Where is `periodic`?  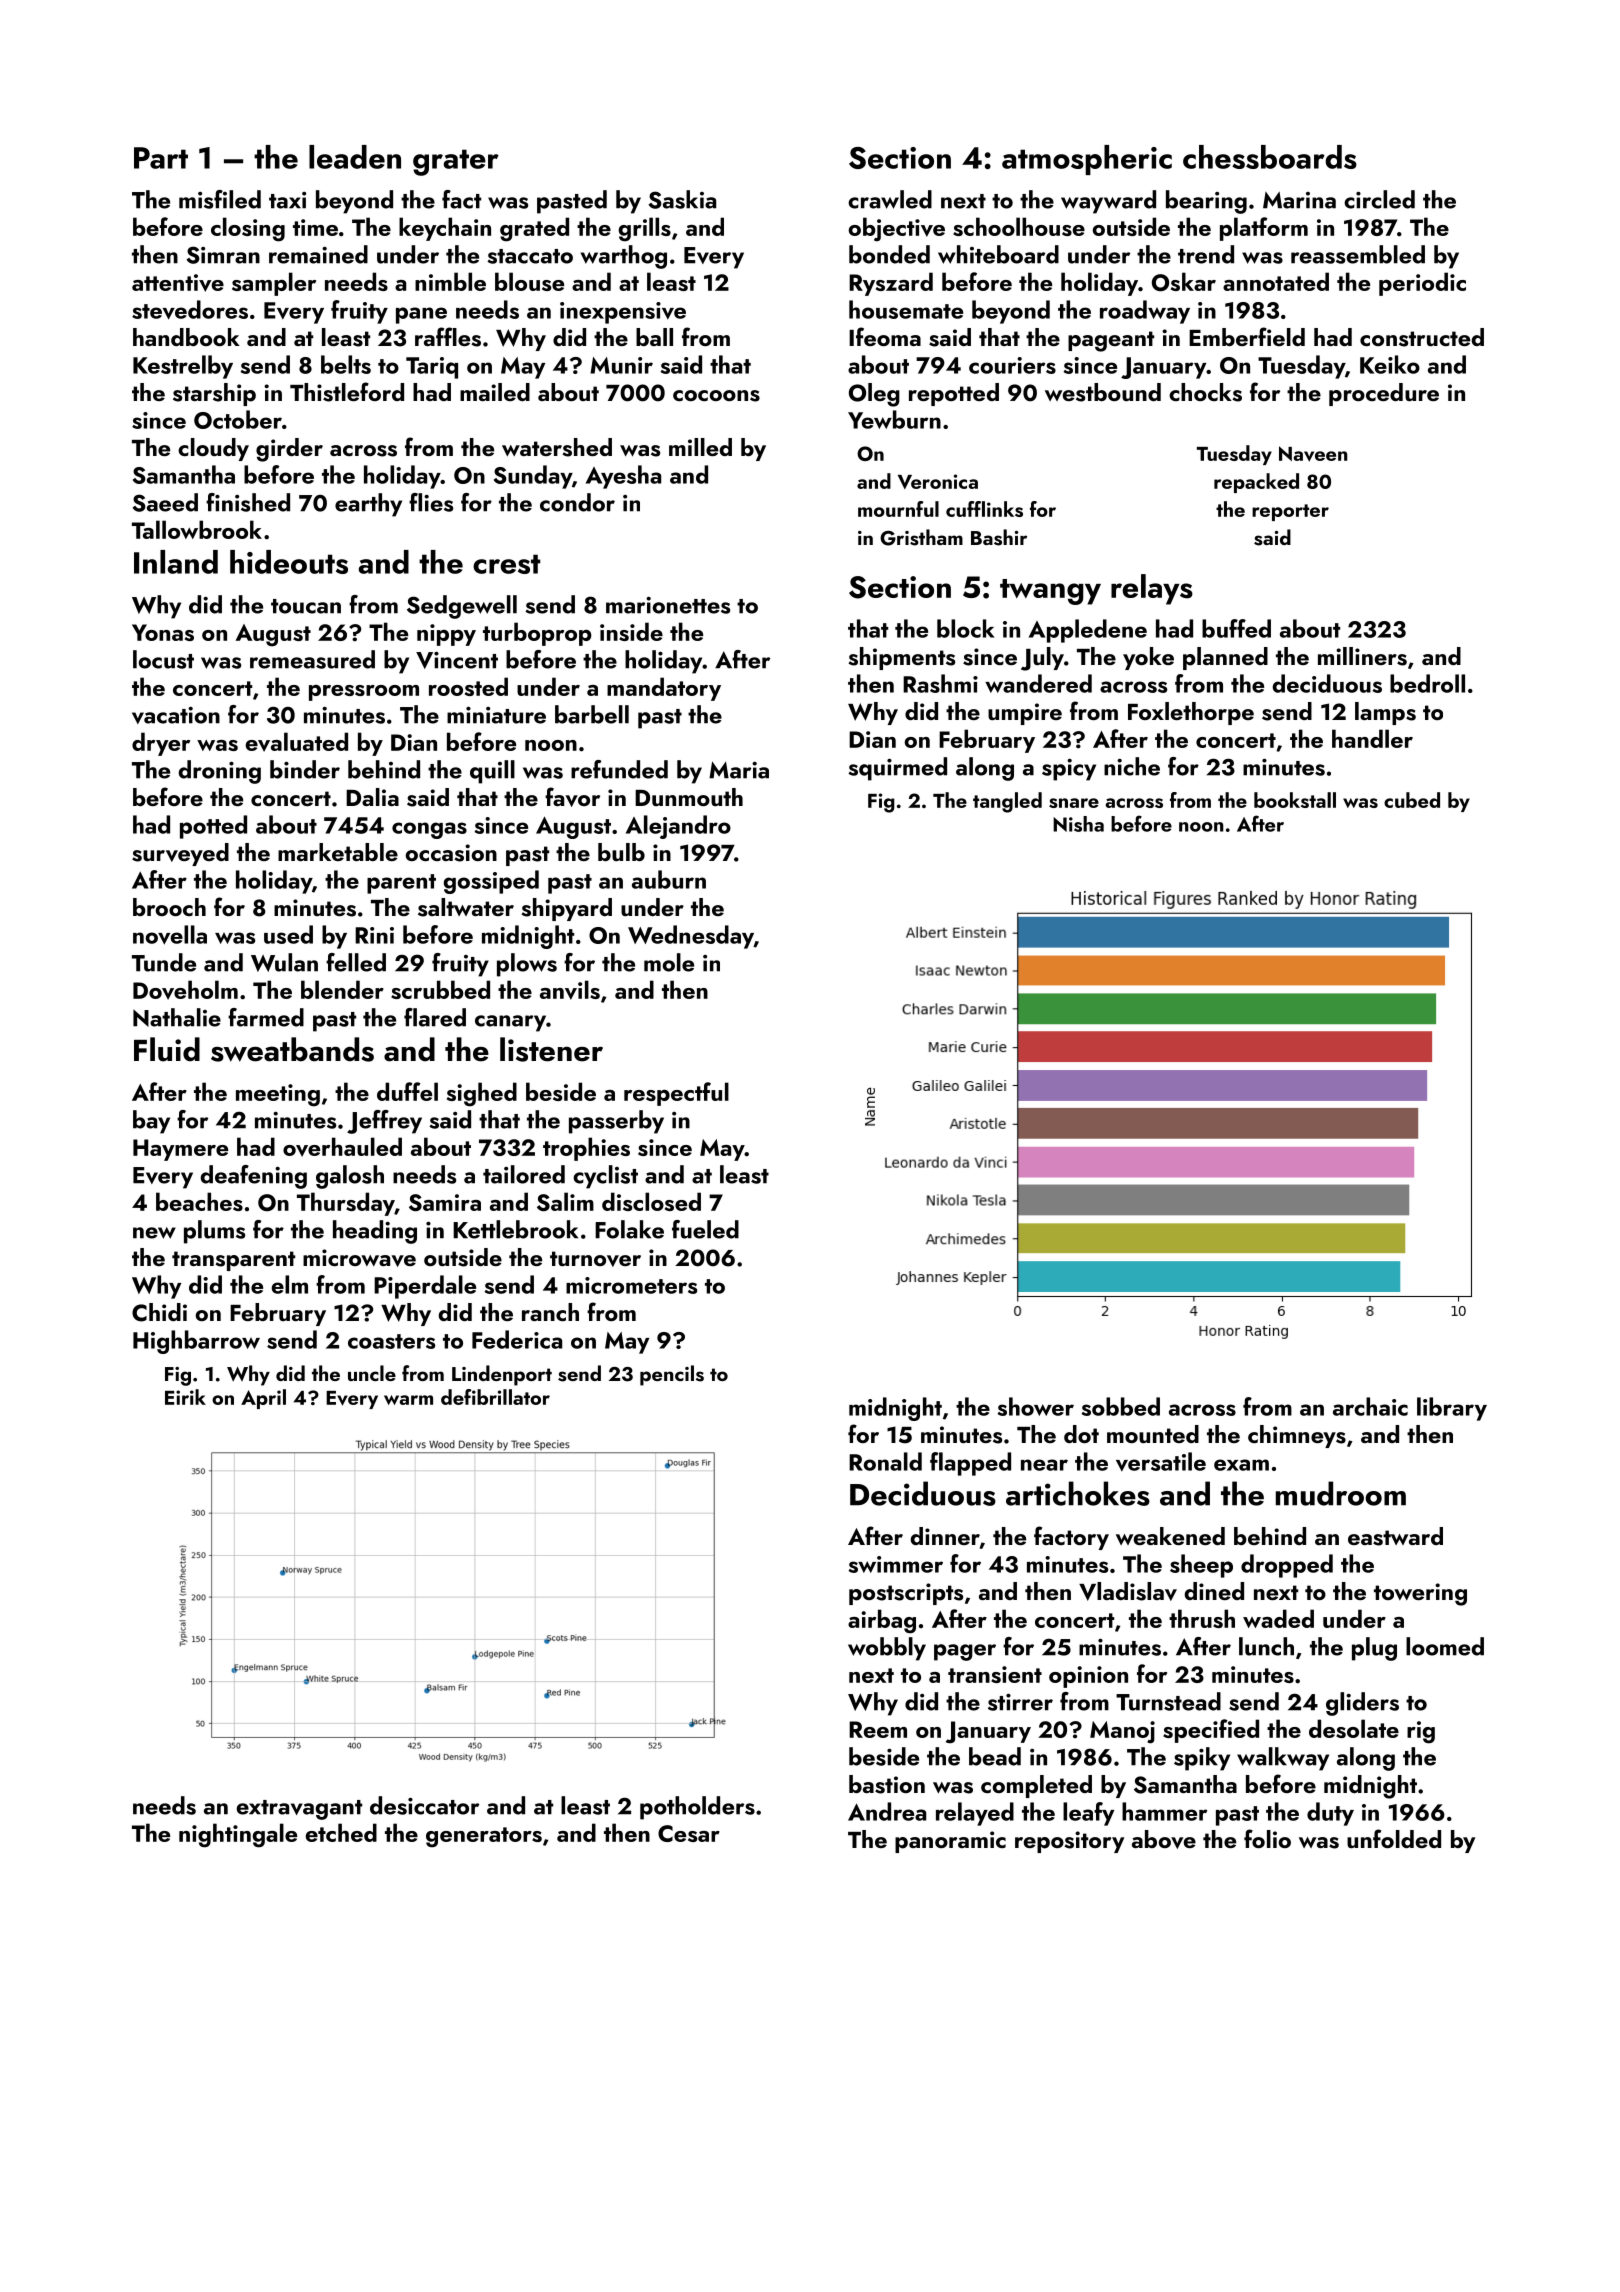
periodic is located at coordinates (1422, 284).
